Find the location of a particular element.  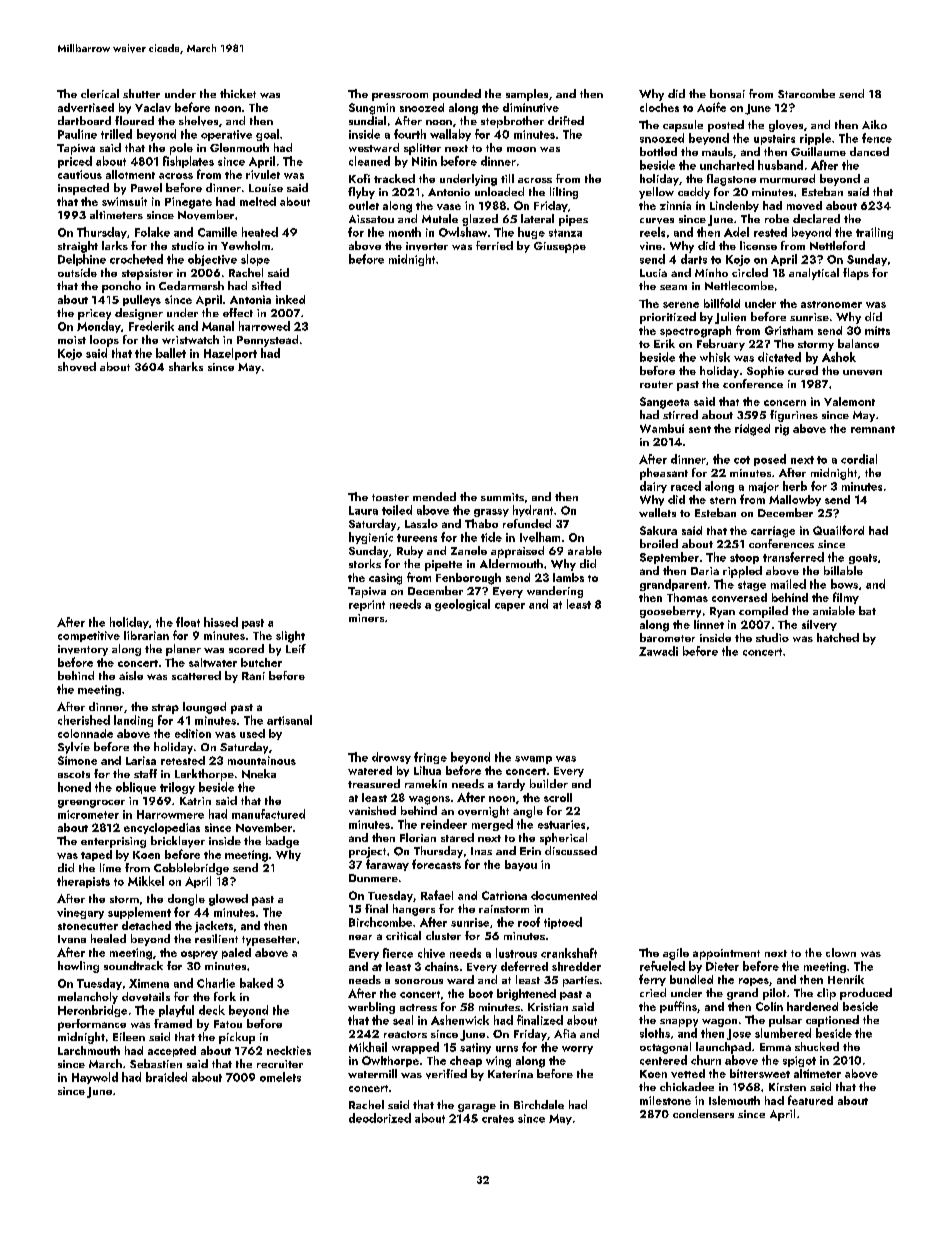

lounged is located at coordinates (204, 708).
